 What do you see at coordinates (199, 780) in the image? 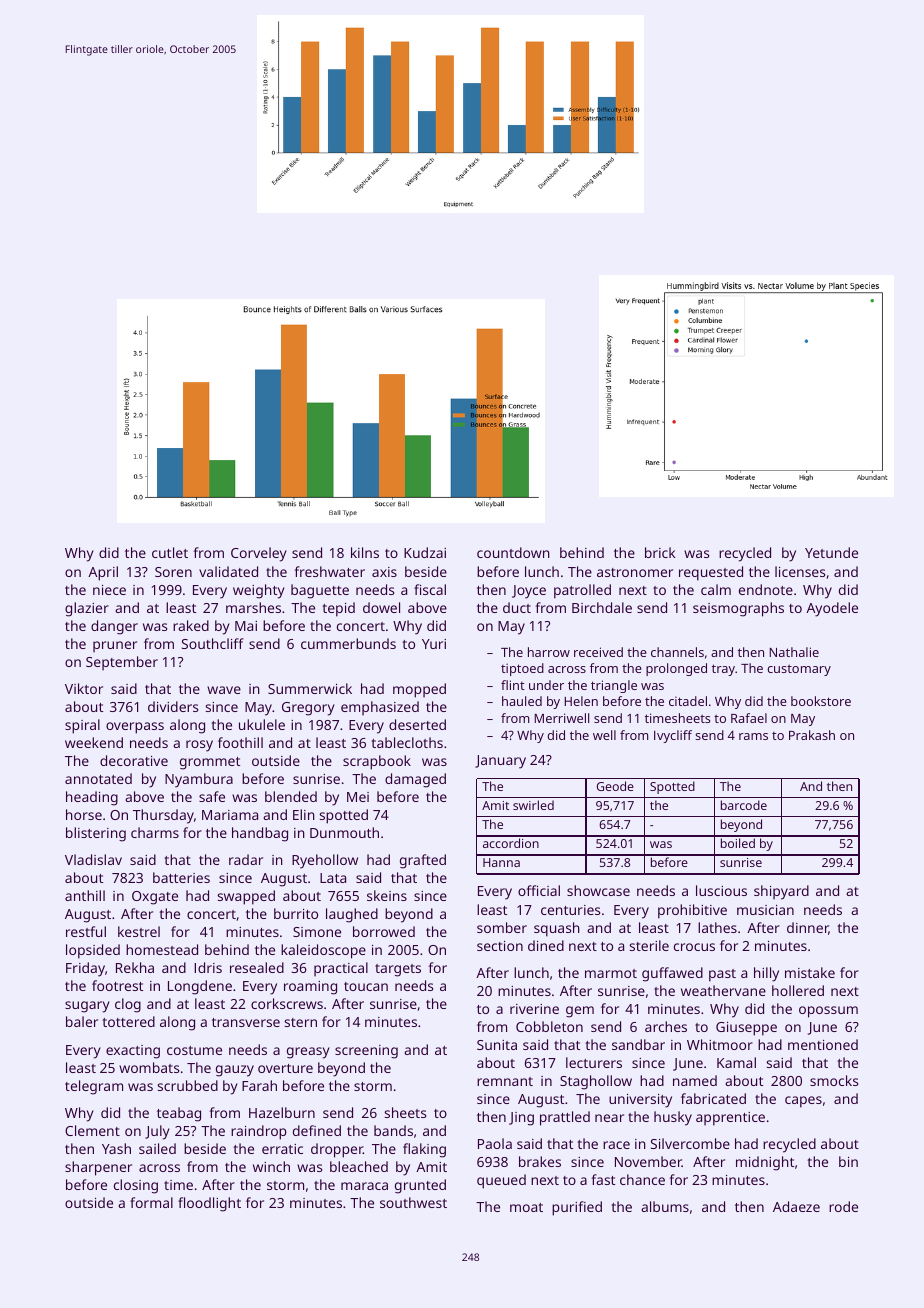
I see `Nyambura` at bounding box center [199, 780].
